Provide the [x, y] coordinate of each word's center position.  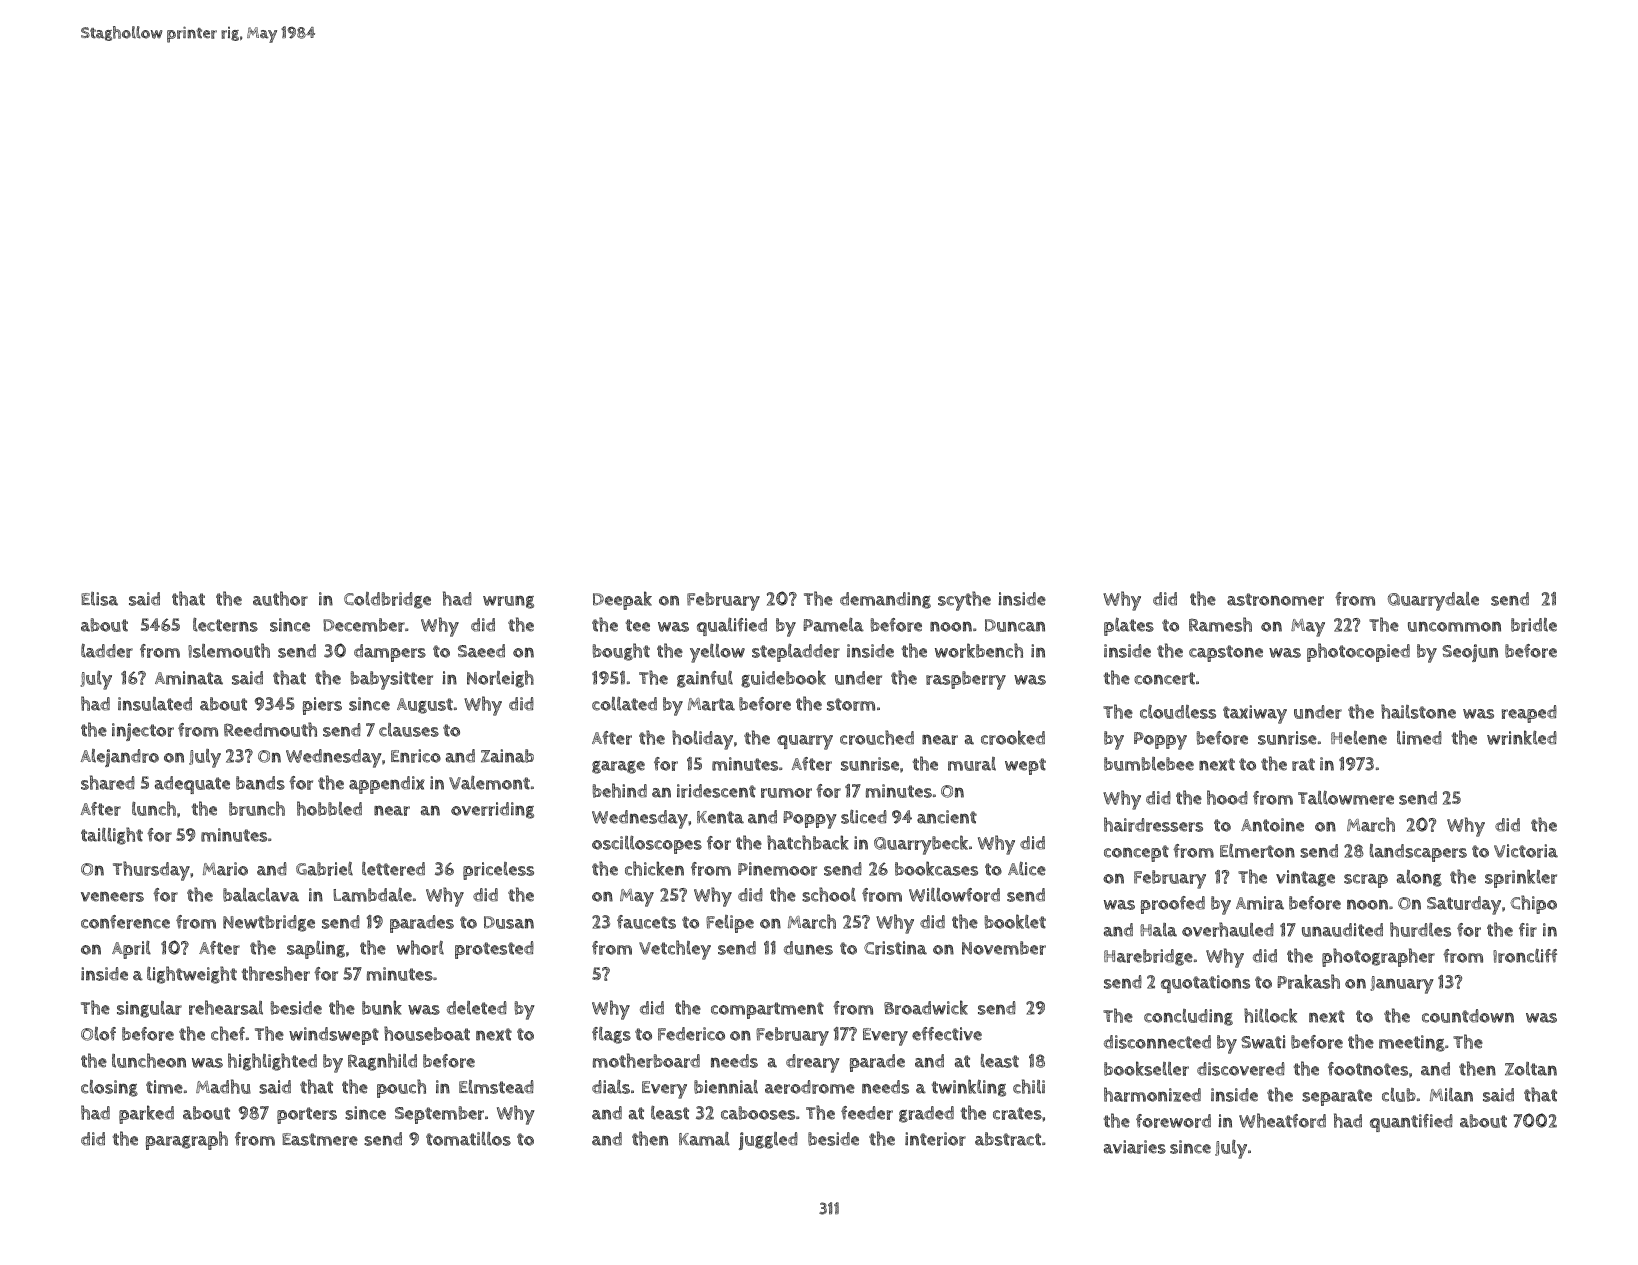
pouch [401, 1088]
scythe [964, 601]
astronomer [1275, 599]
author [280, 598]
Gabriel [324, 868]
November [1004, 948]
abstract [1008, 1139]
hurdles [1420, 929]
